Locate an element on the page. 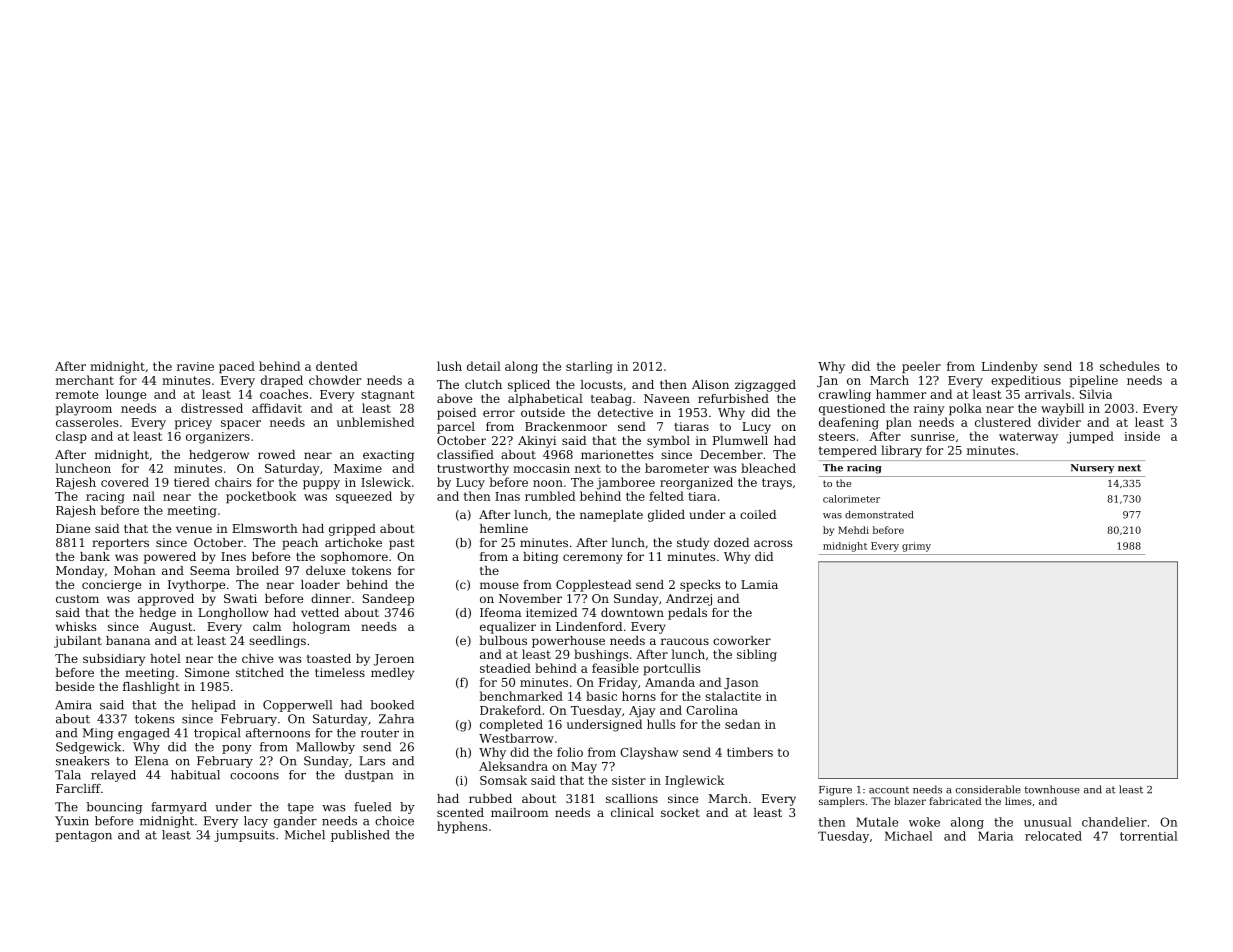 This document has width=1233, height=952. dented is located at coordinates (337, 366).
